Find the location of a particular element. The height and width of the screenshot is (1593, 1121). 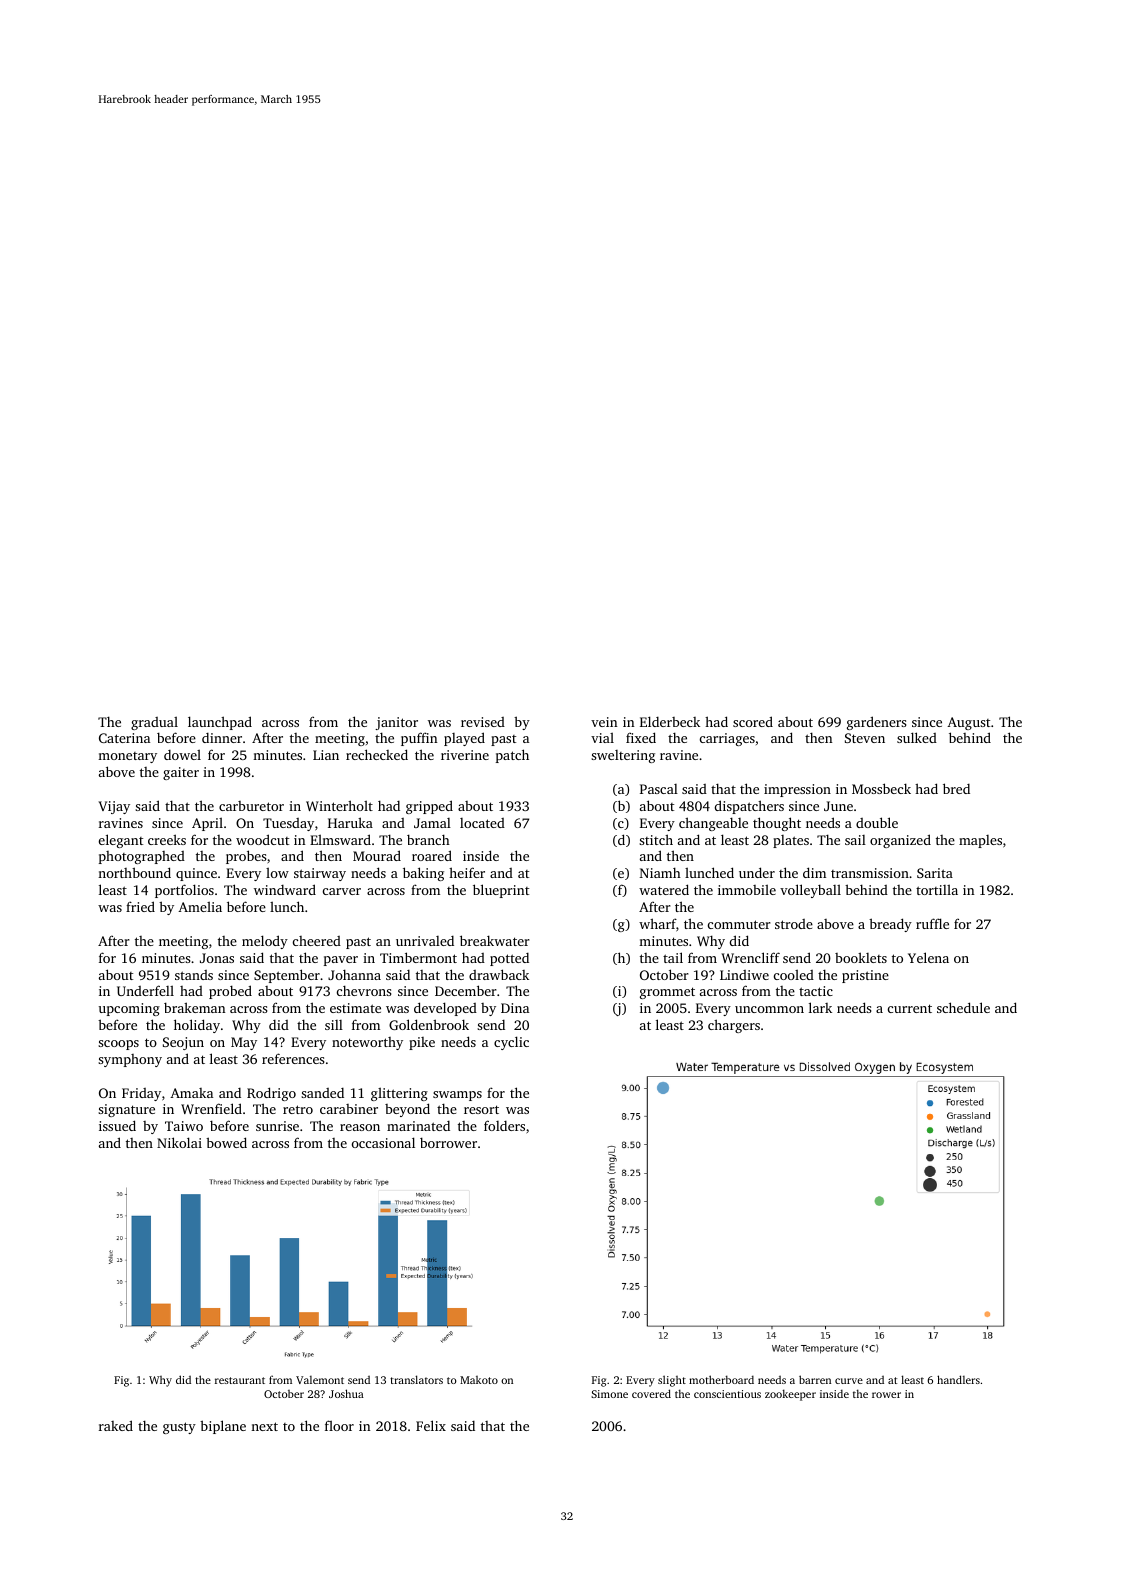

gusty is located at coordinates (179, 1428).
